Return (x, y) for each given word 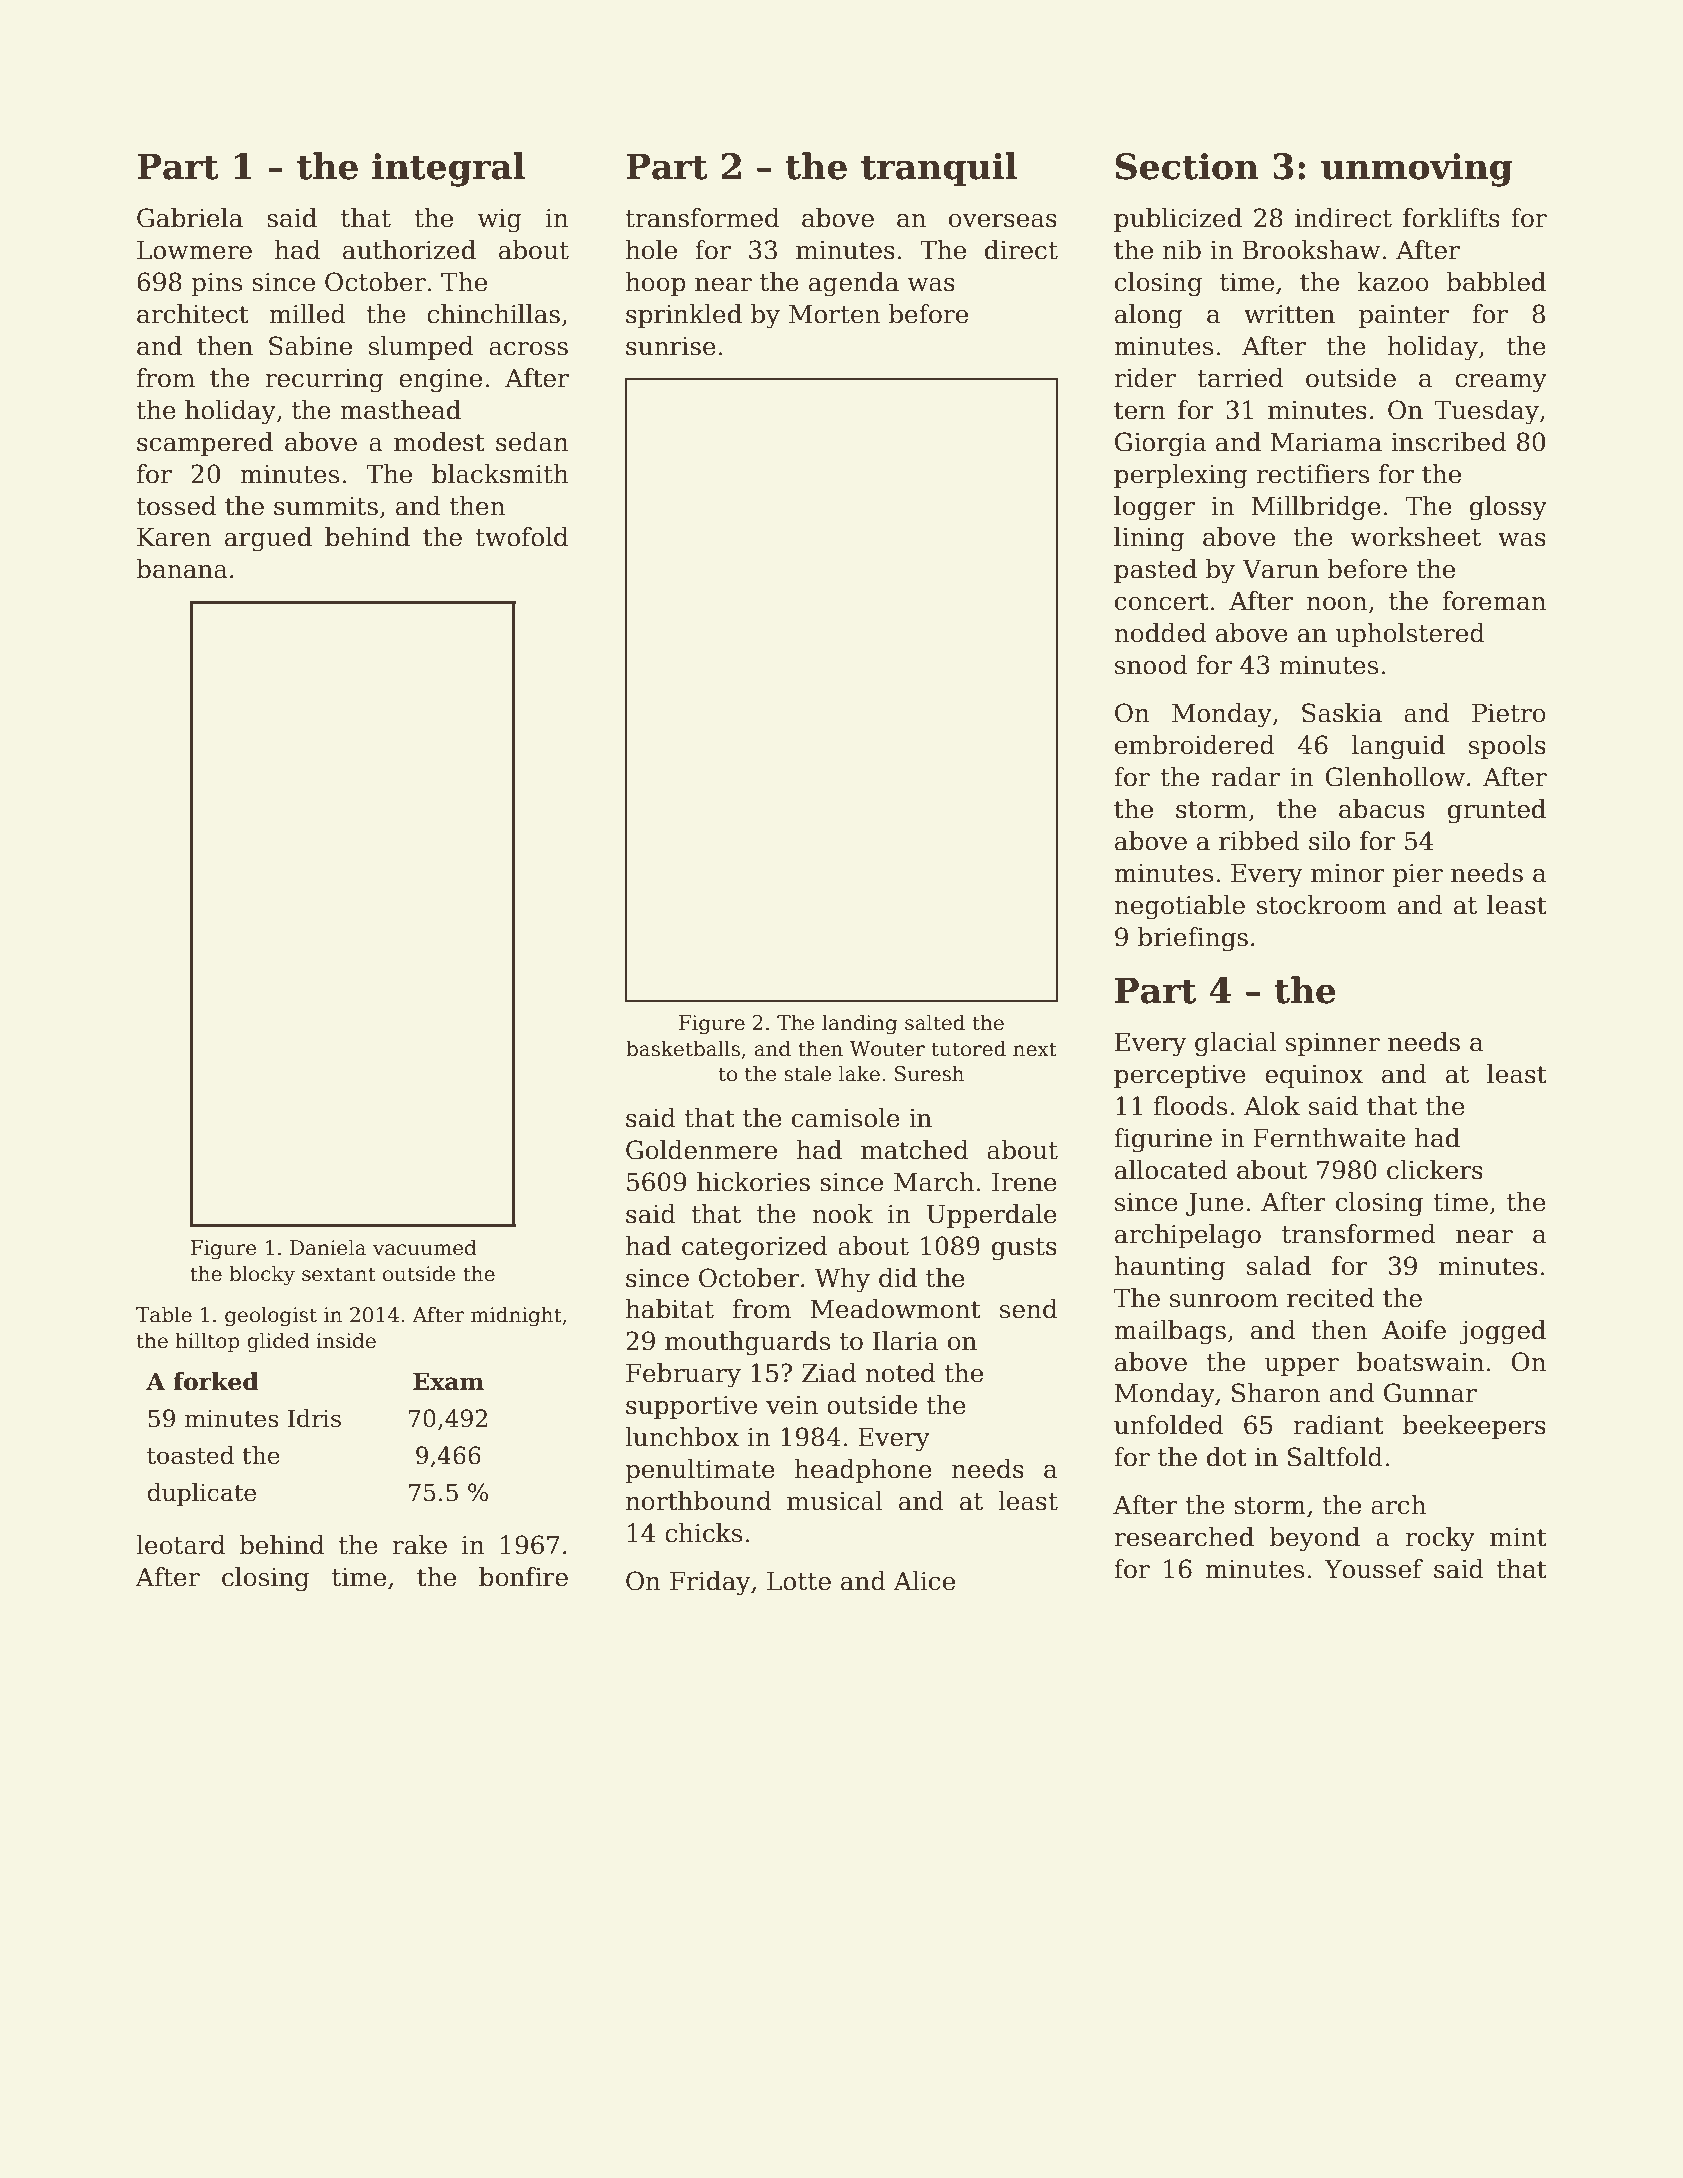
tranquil (939, 169)
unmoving (1416, 170)
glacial (1236, 1044)
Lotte (799, 1581)
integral (448, 169)
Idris (314, 1418)
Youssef (1373, 1569)
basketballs (683, 1048)
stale (807, 1073)
